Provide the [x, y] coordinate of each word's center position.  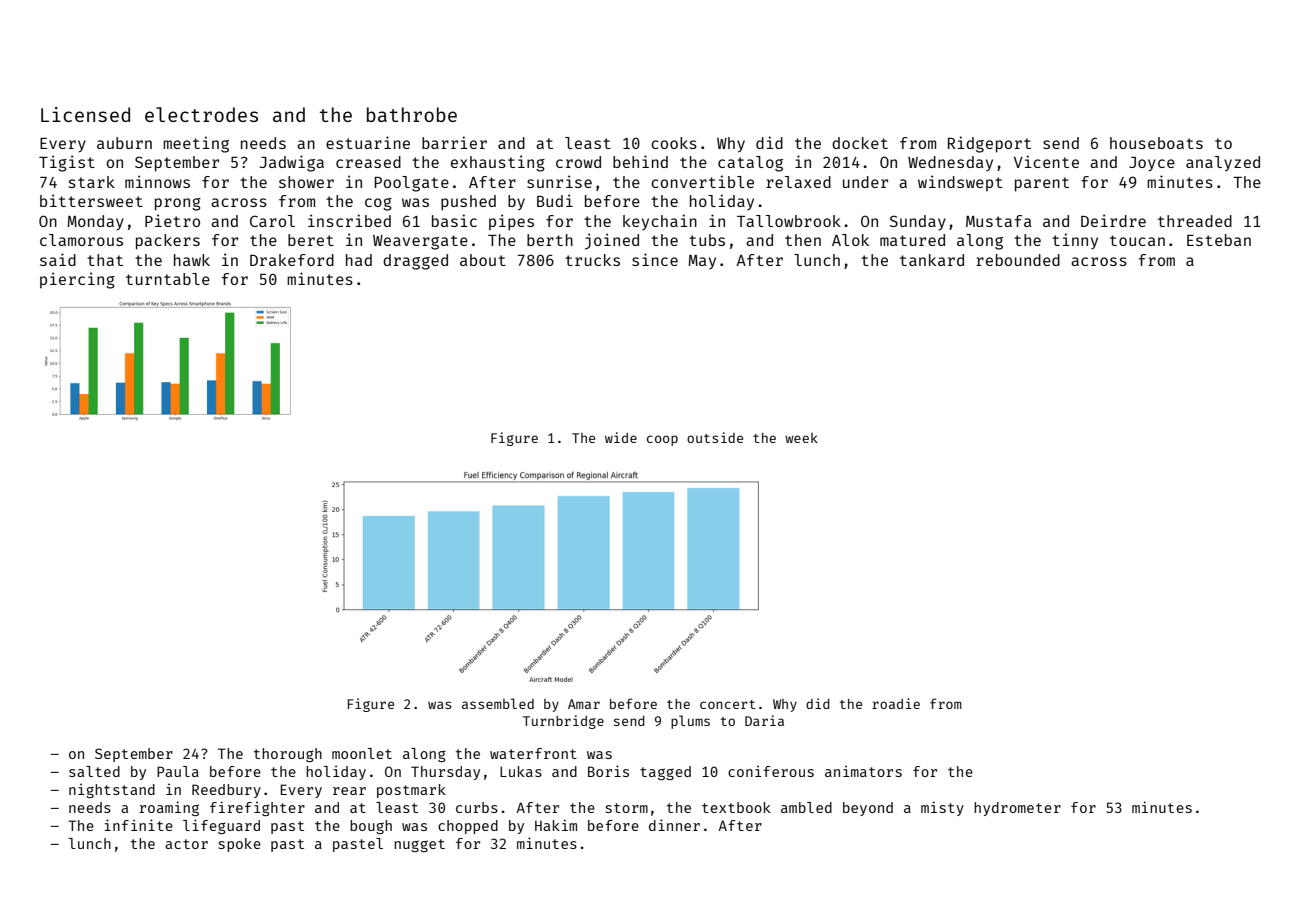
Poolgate [411, 184]
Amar [584, 704]
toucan [1137, 240]
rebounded [1018, 260]
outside [715, 437]
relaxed [798, 182]
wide [621, 437]
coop [662, 440]
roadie [896, 703]
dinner [674, 825]
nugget [419, 845]
